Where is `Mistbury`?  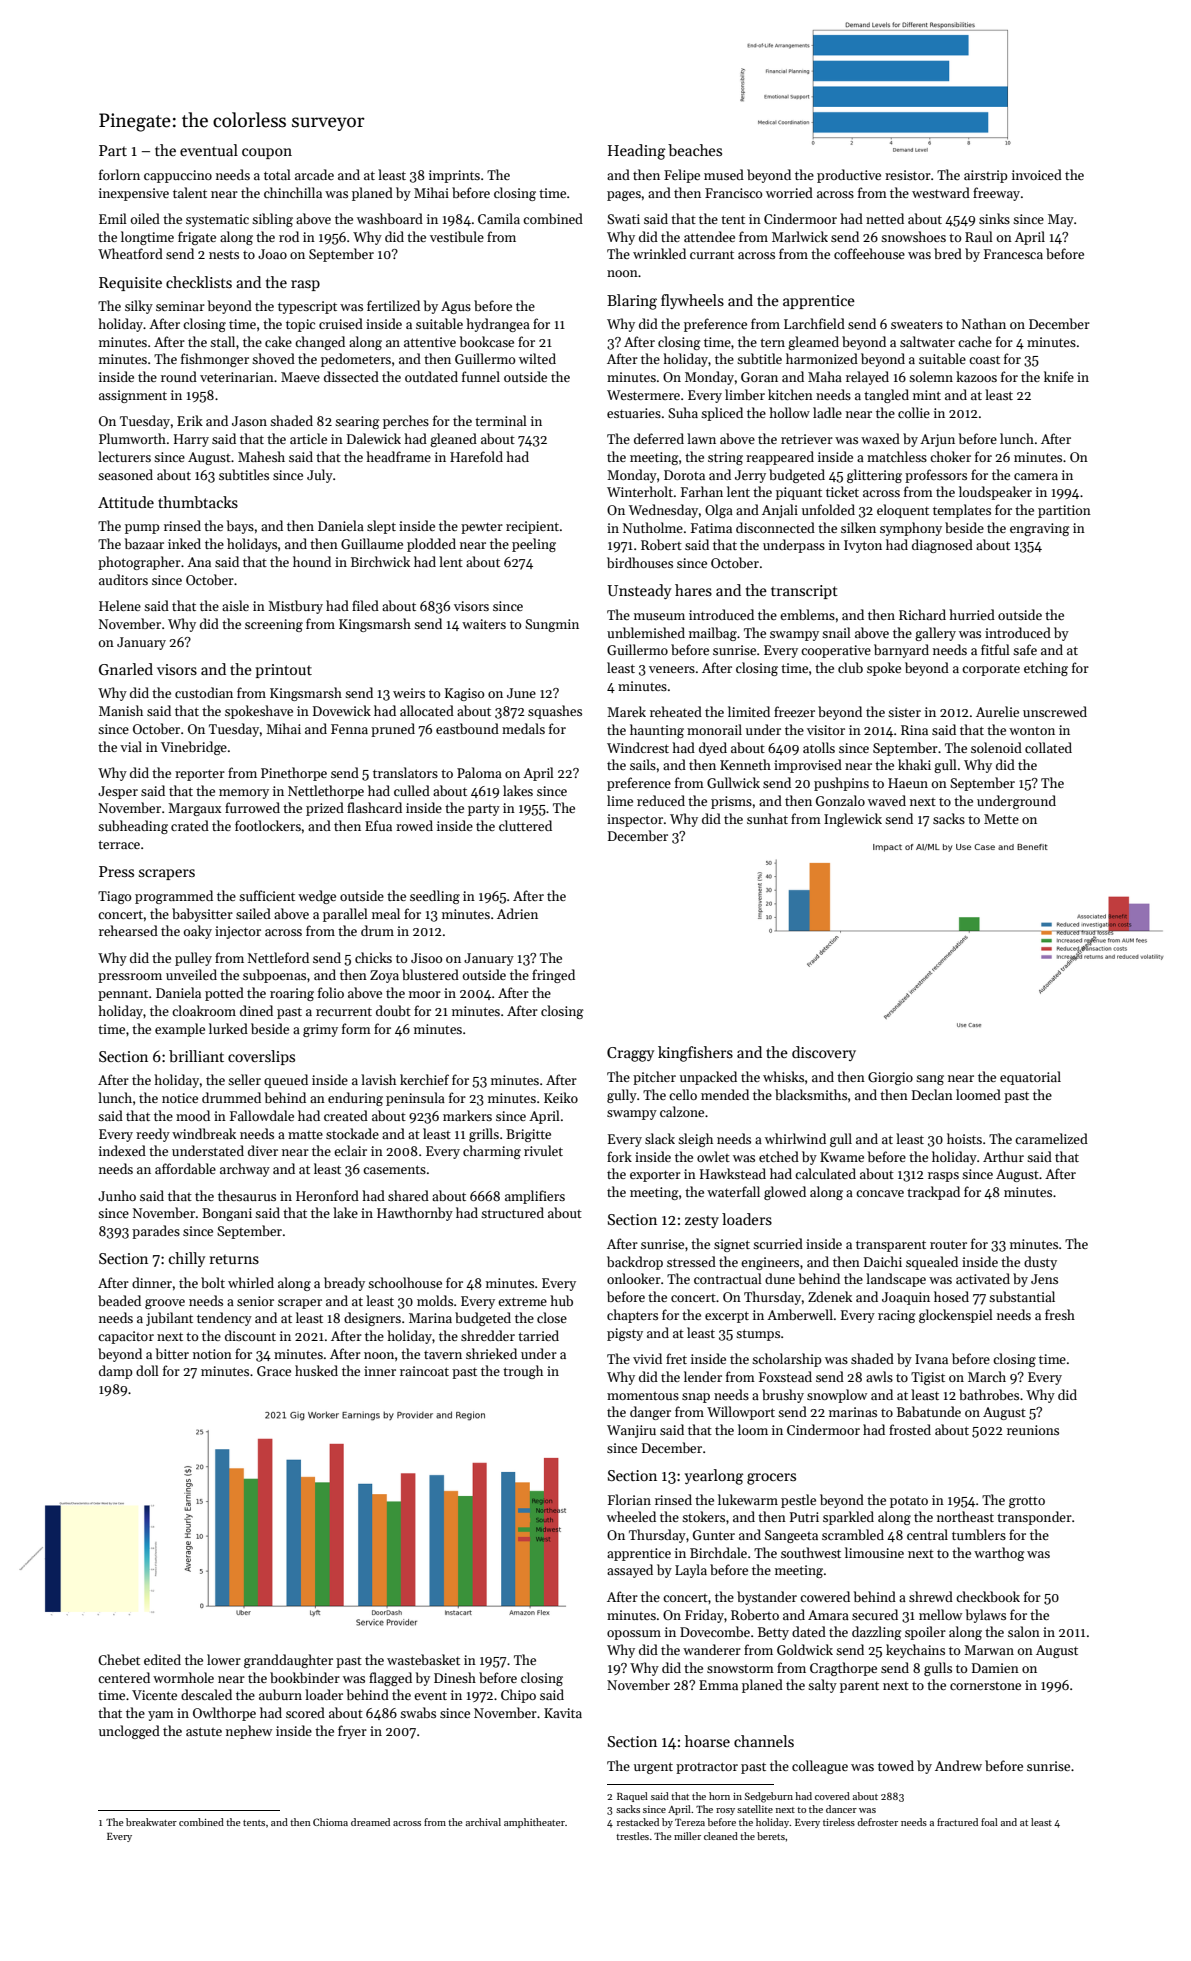
Mistbury is located at coordinates (295, 607).
